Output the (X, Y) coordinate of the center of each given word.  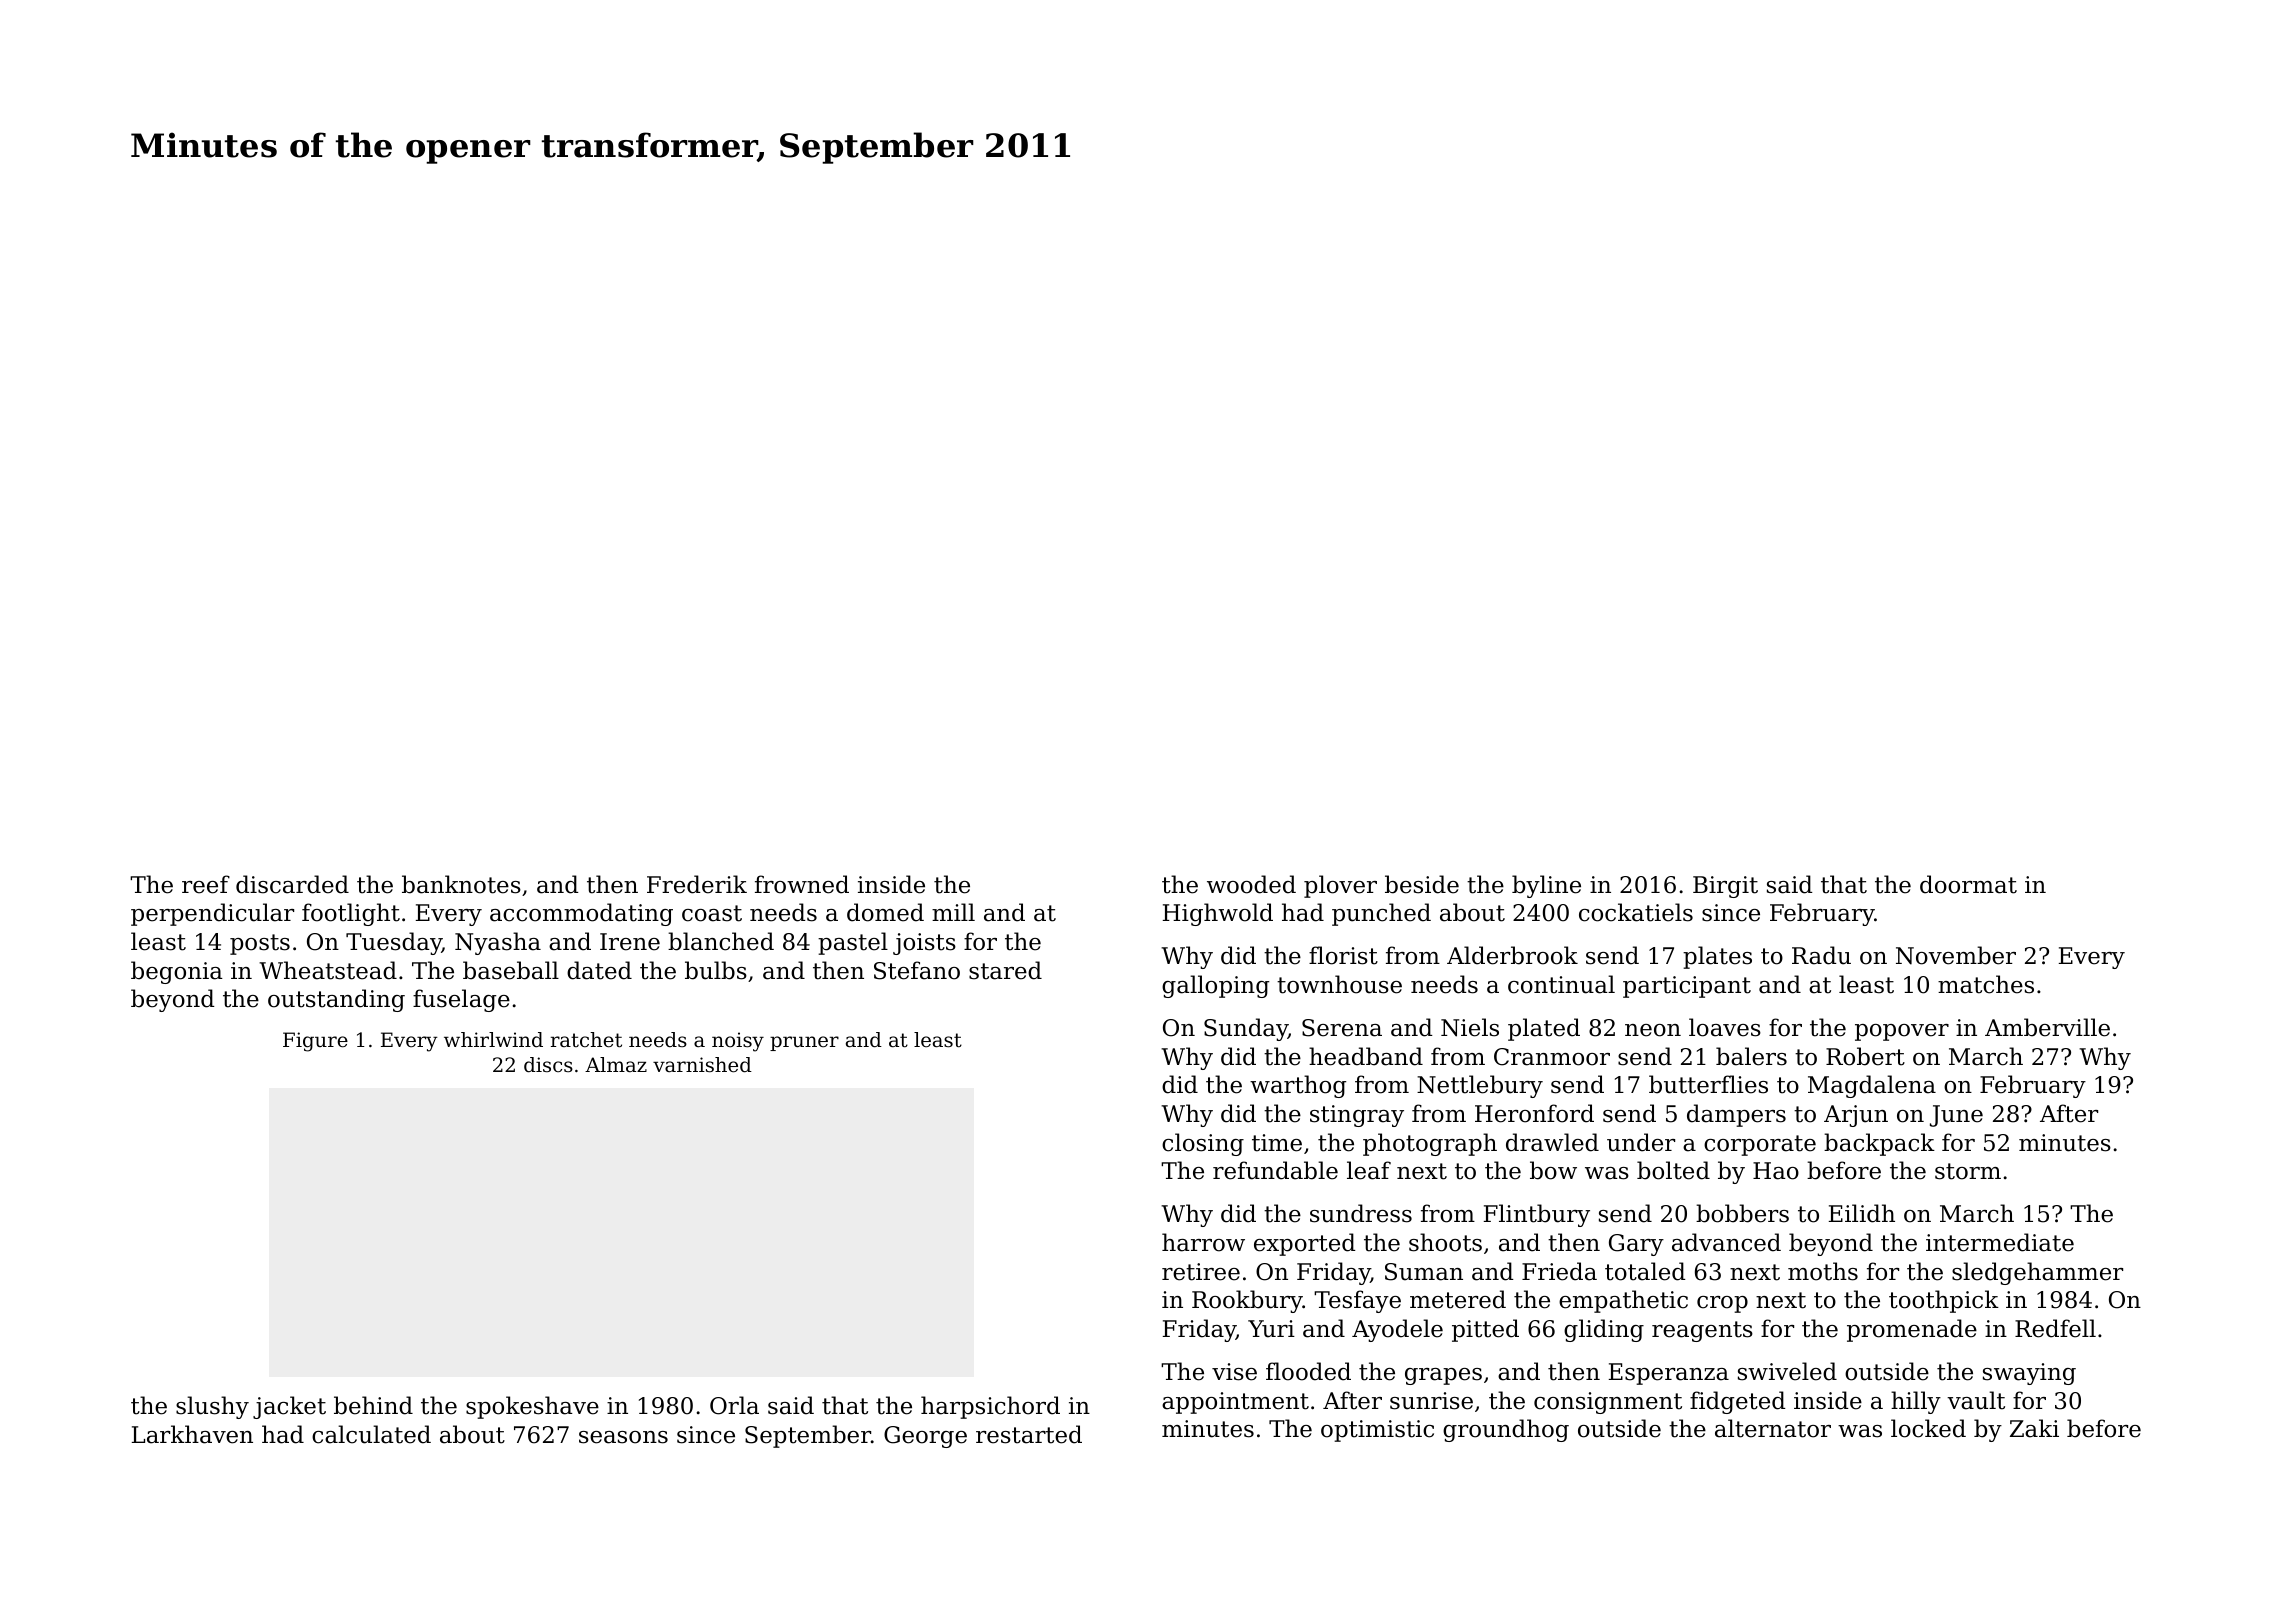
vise (1234, 1372)
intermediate (2000, 1242)
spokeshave (532, 1407)
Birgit (1725, 887)
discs (548, 1065)
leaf (1369, 1170)
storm (1968, 1171)
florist (1343, 955)
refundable (1275, 1170)
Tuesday (394, 943)
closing (1203, 1144)
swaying (2029, 1374)
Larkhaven (192, 1434)
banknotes (461, 884)
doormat (1968, 884)
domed (885, 912)
